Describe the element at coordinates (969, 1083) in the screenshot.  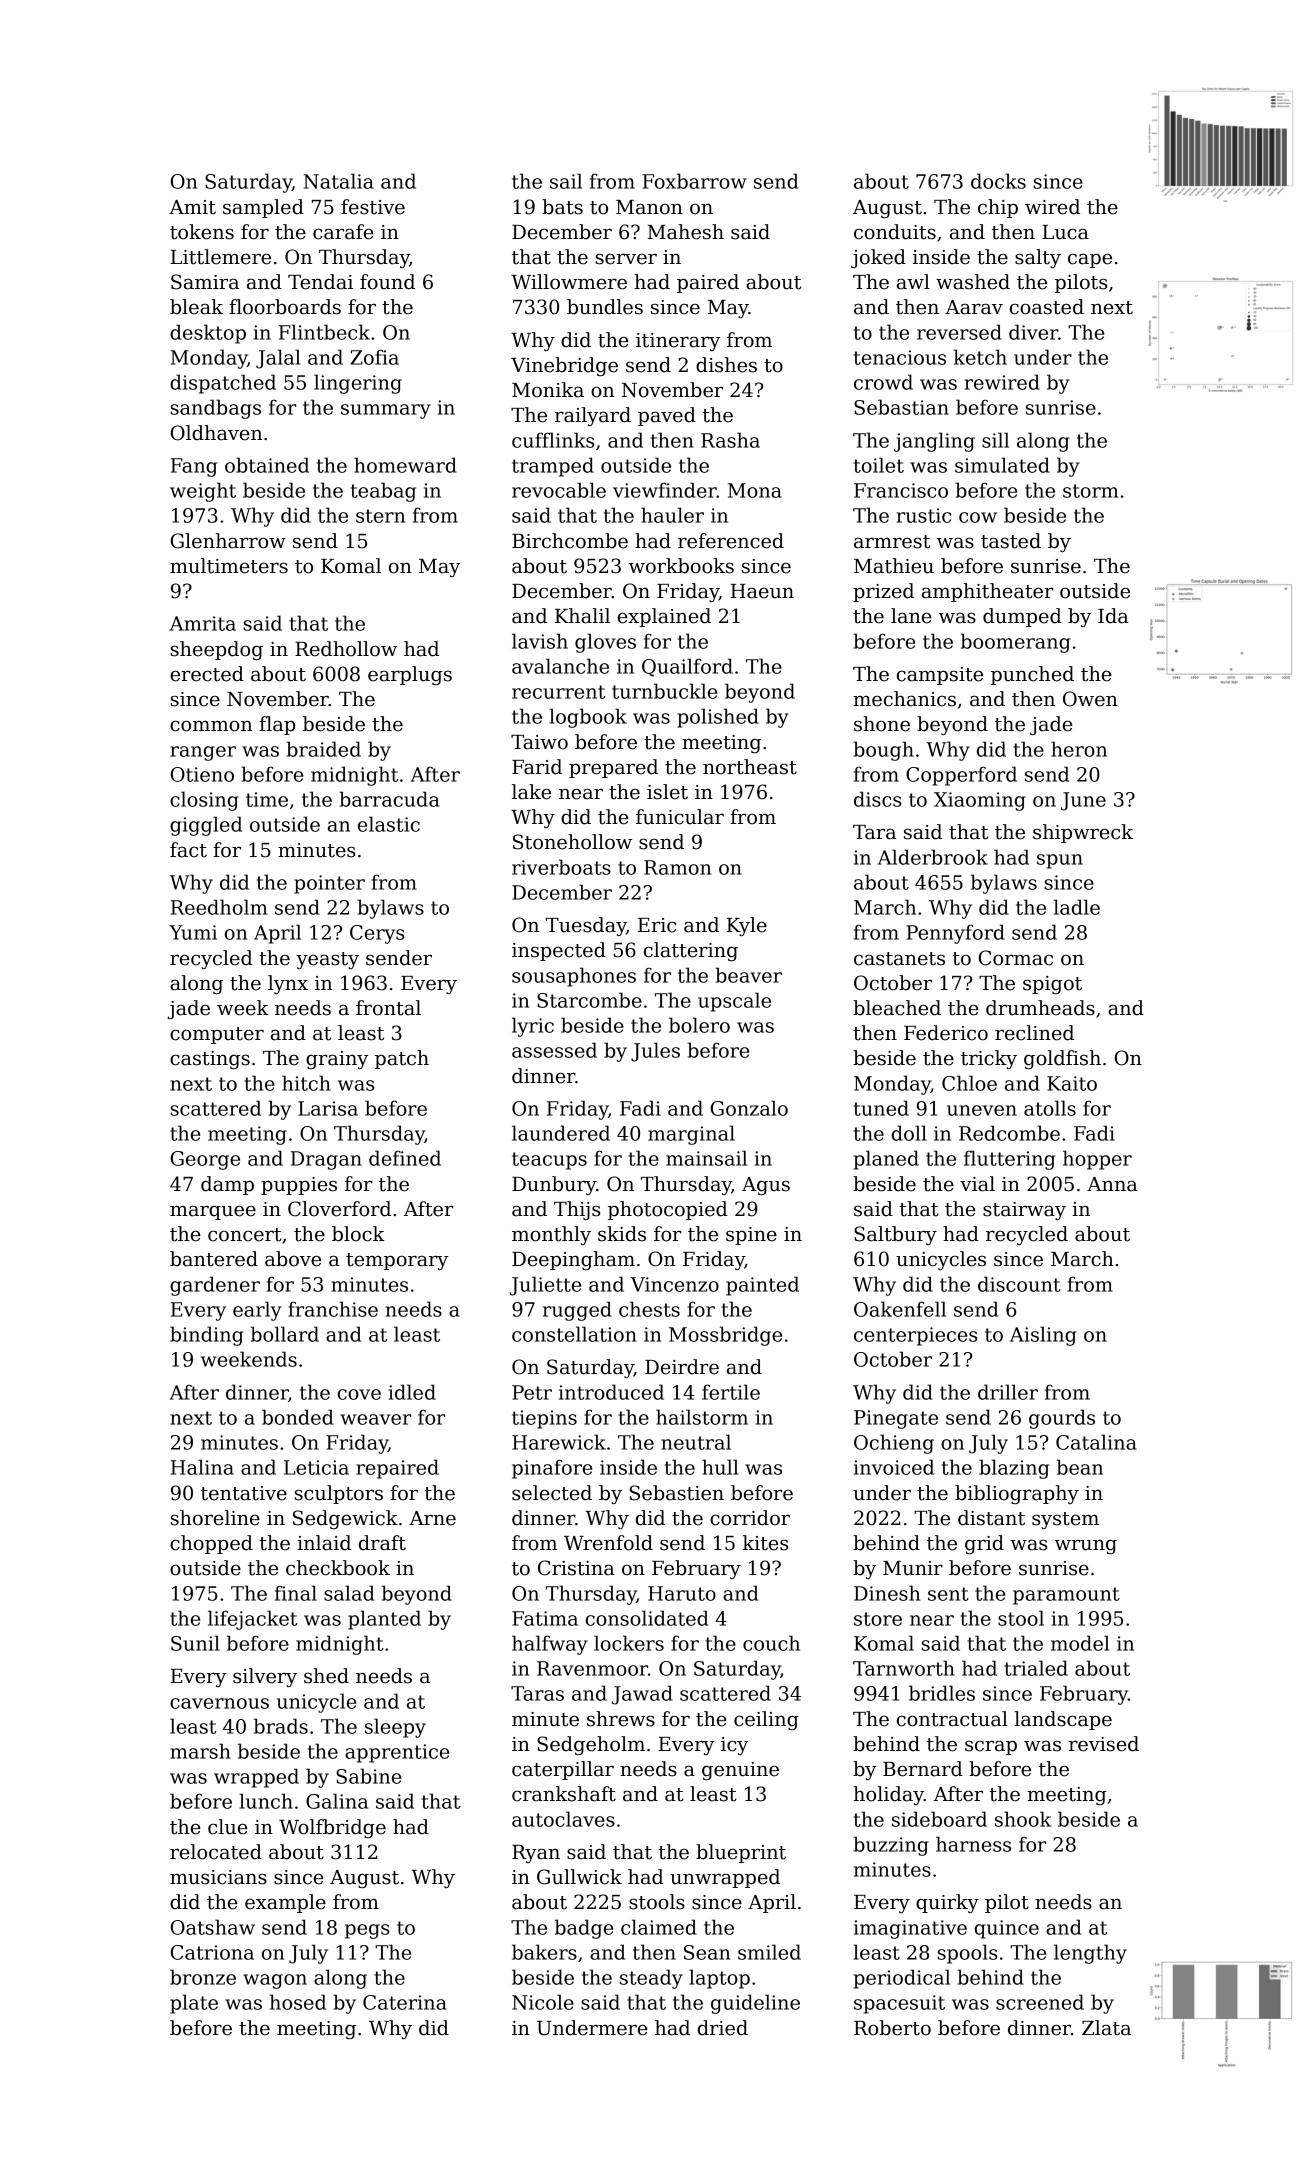
I see `Chloe` at that location.
